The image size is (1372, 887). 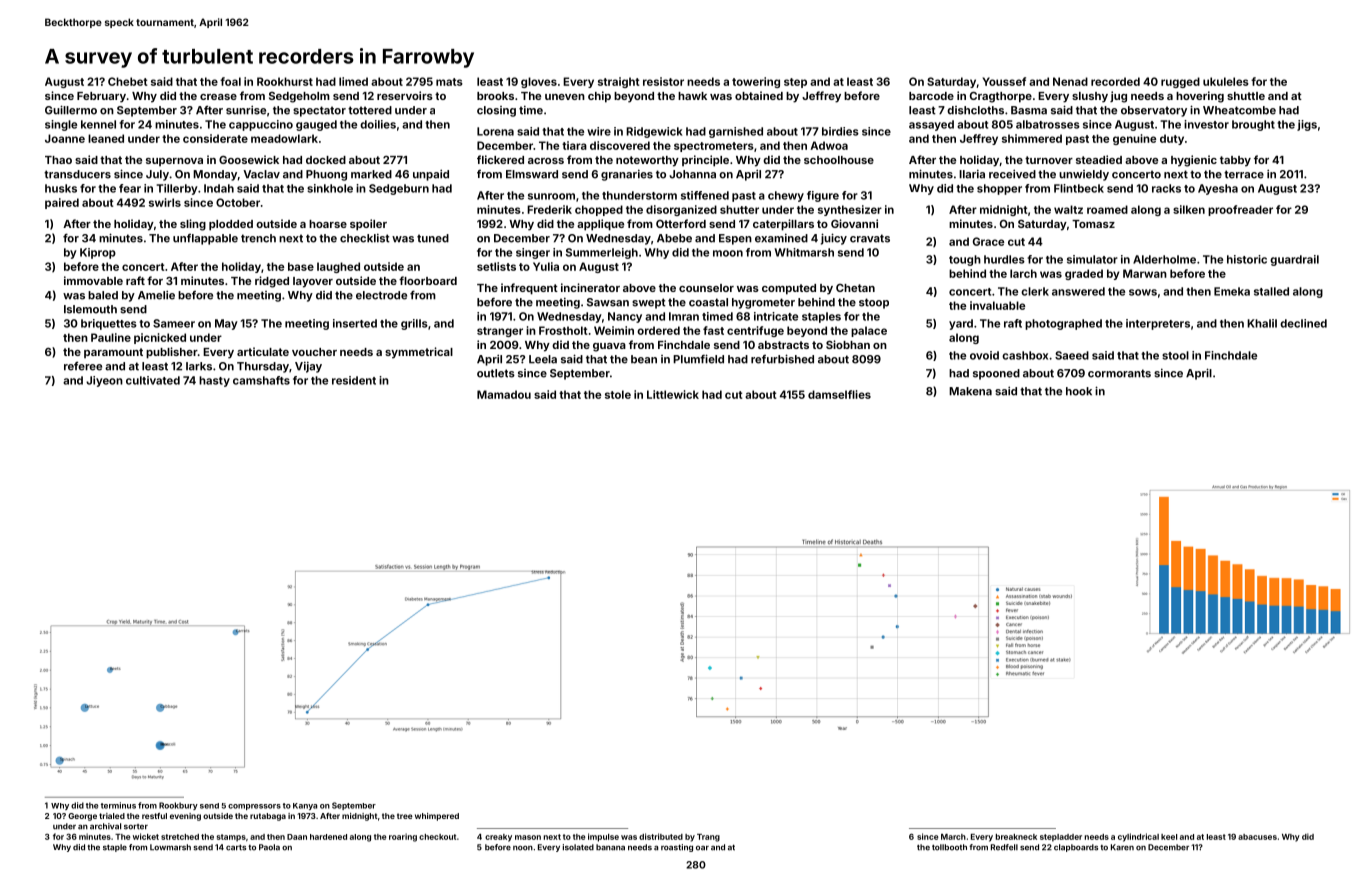 What do you see at coordinates (1257, 837) in the screenshot?
I see `abacuses` at bounding box center [1257, 837].
